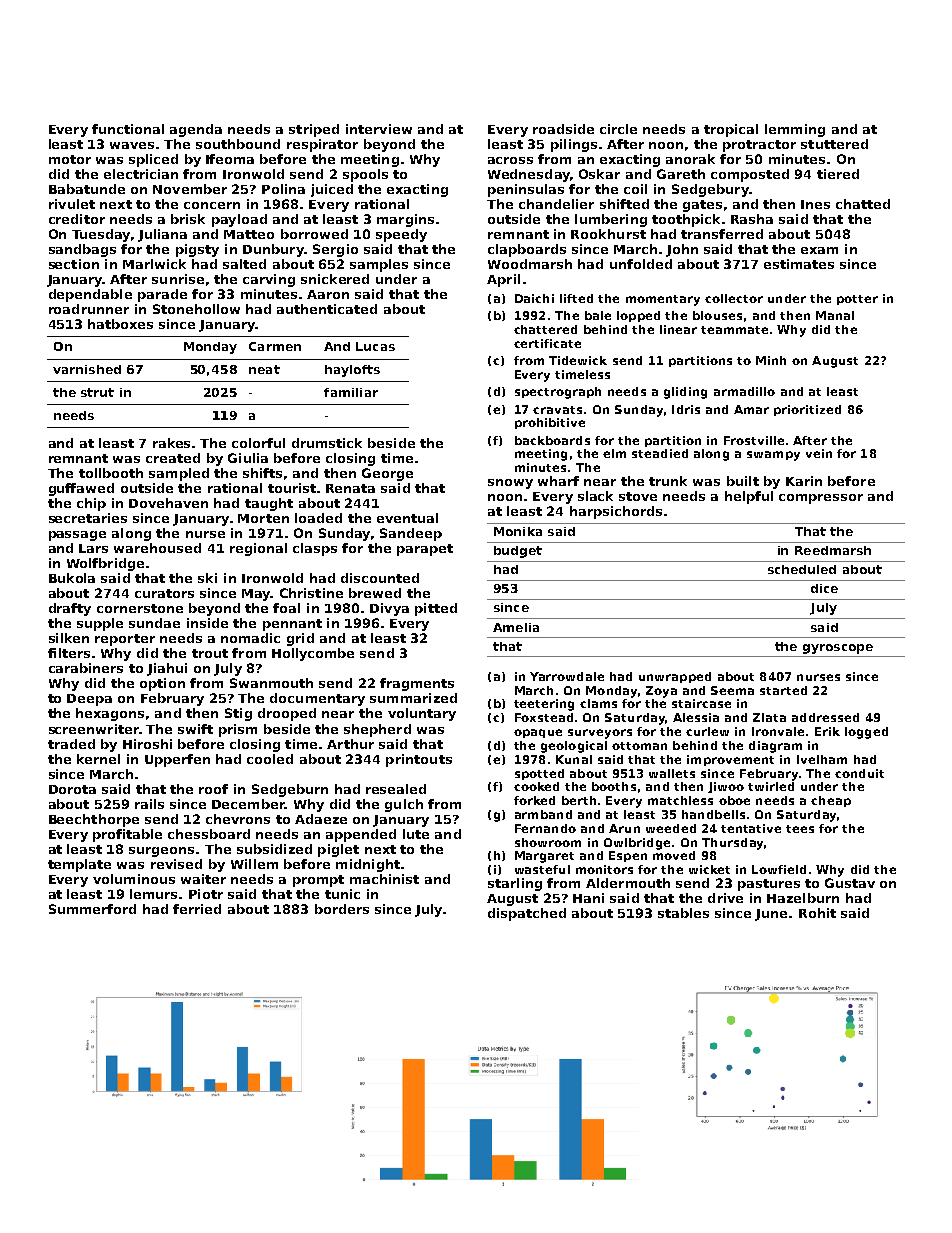  I want to click on strut, so click(97, 392).
